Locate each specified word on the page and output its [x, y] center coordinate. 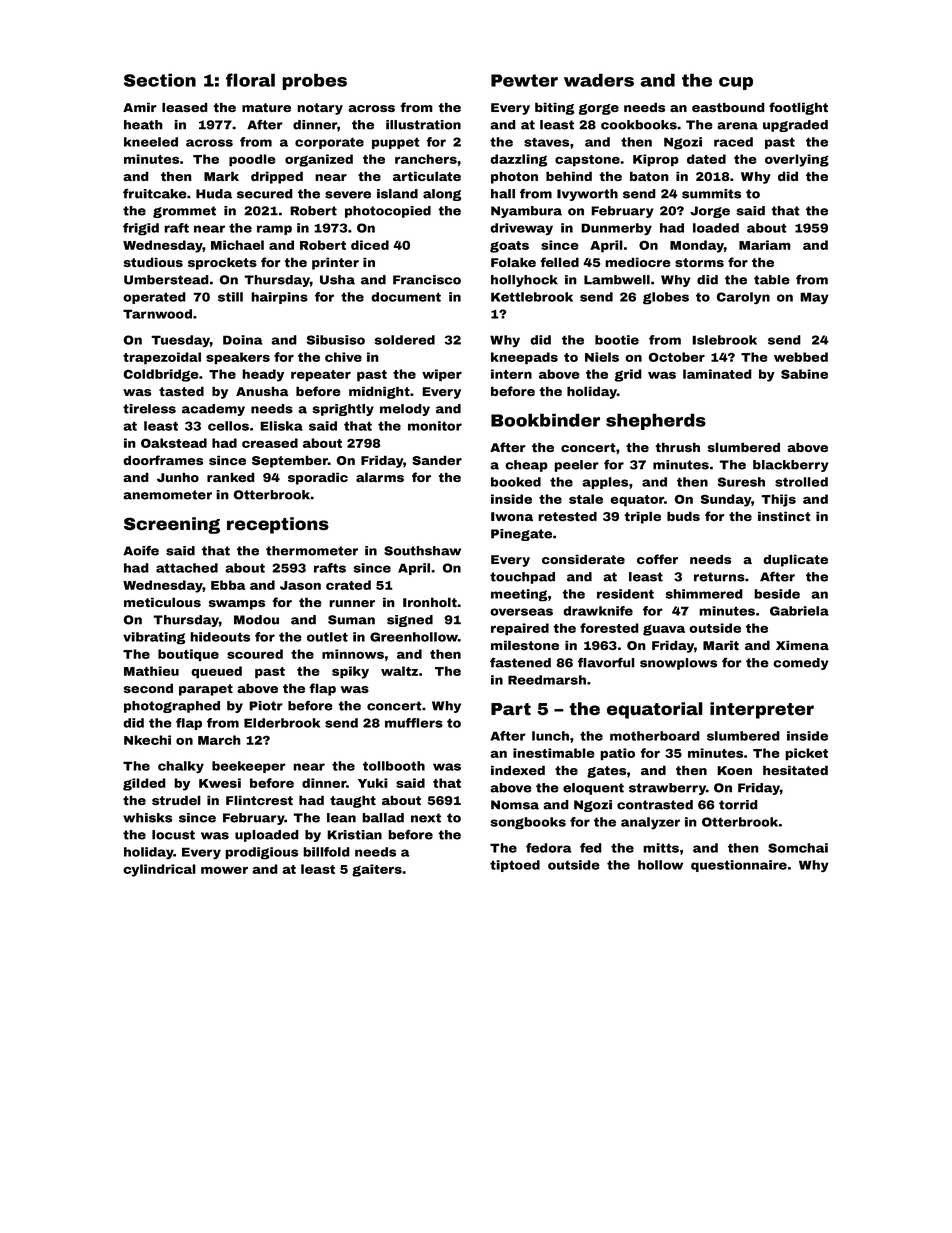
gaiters [377, 870]
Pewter [524, 80]
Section [160, 80]
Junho [178, 477]
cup [736, 83]
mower [224, 870]
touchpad [522, 578]
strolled [801, 482]
